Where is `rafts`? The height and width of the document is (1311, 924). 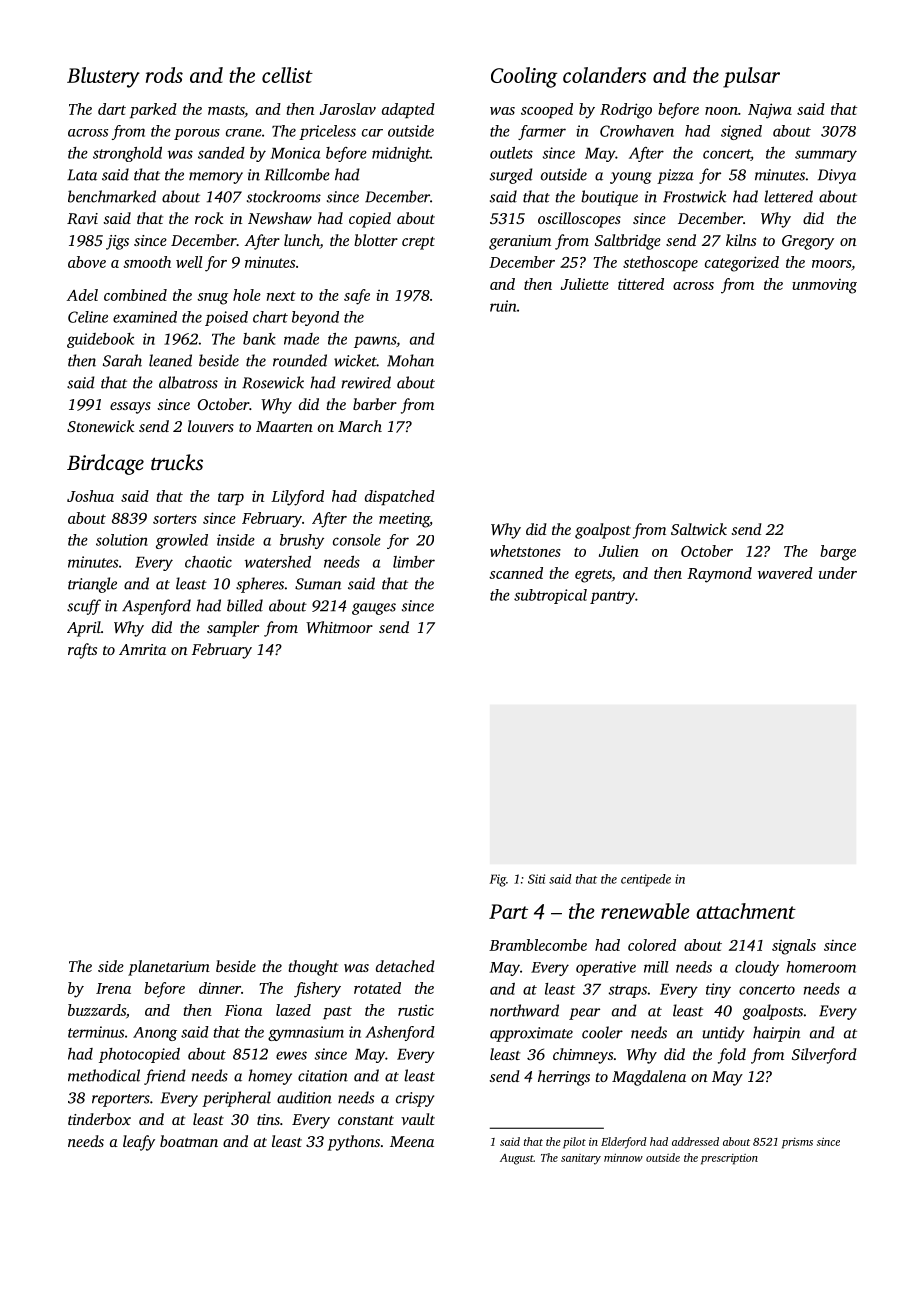 rafts is located at coordinates (82, 651).
